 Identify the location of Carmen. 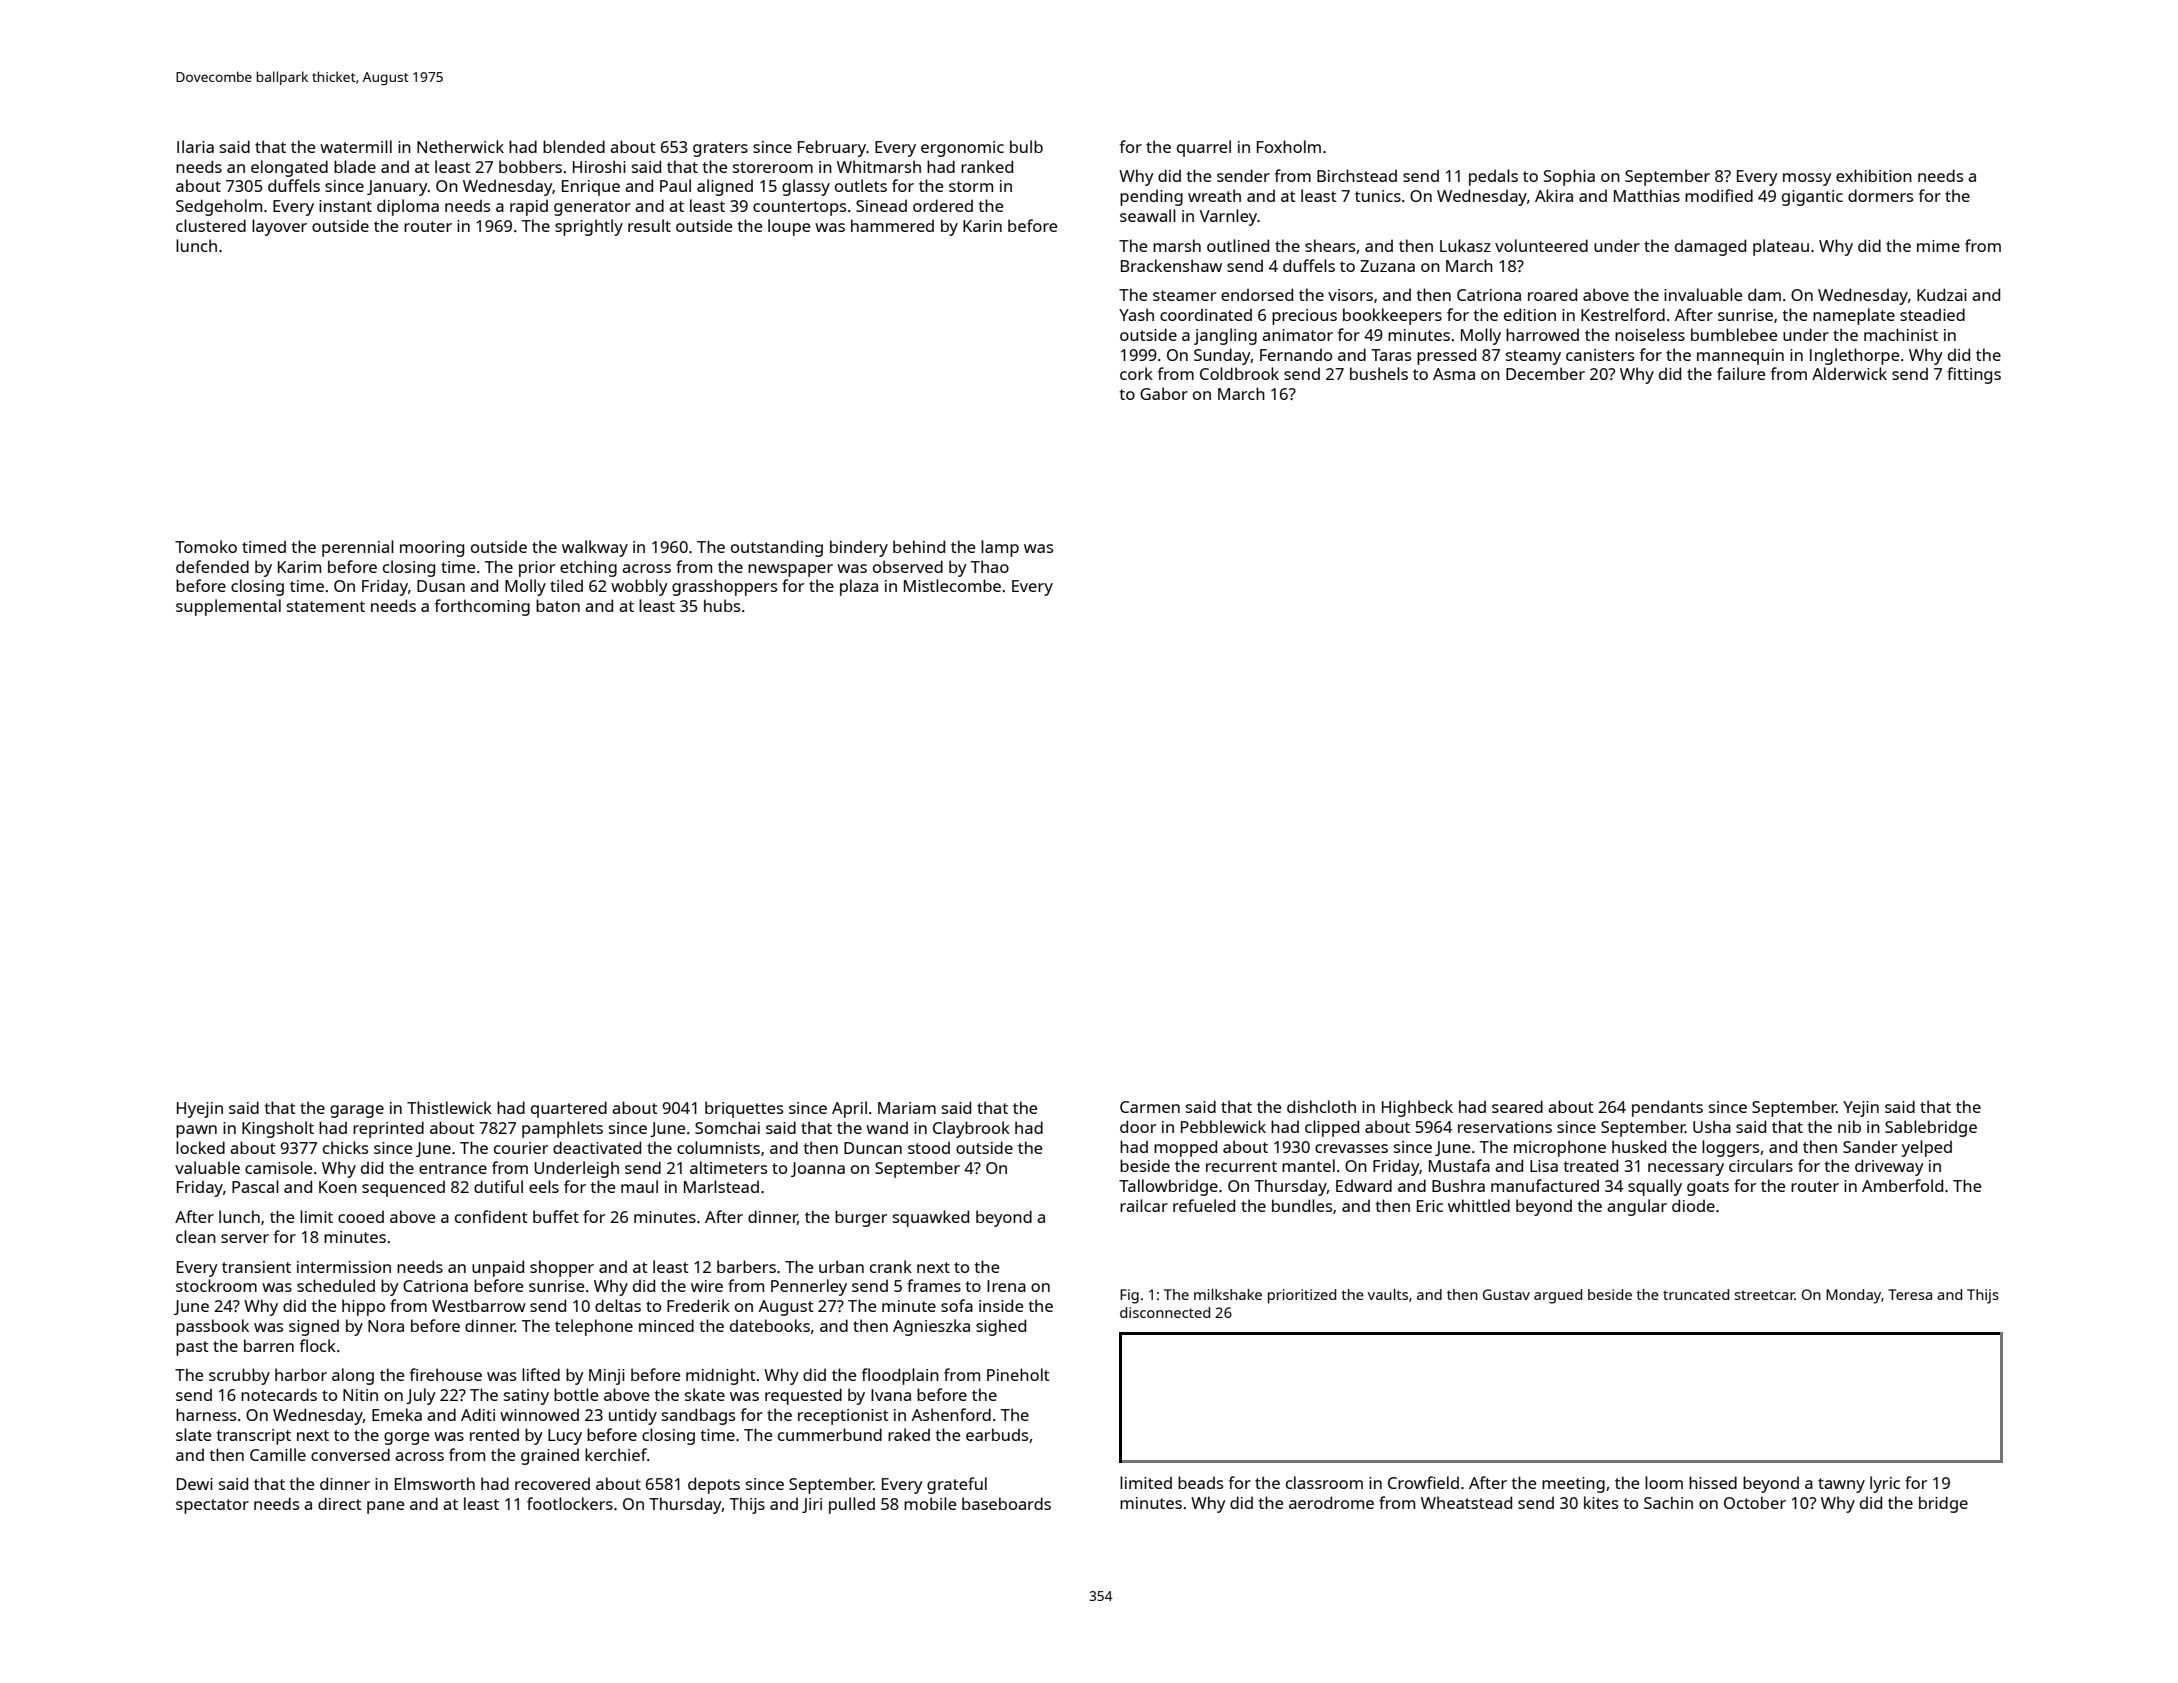
(1150, 1107).
